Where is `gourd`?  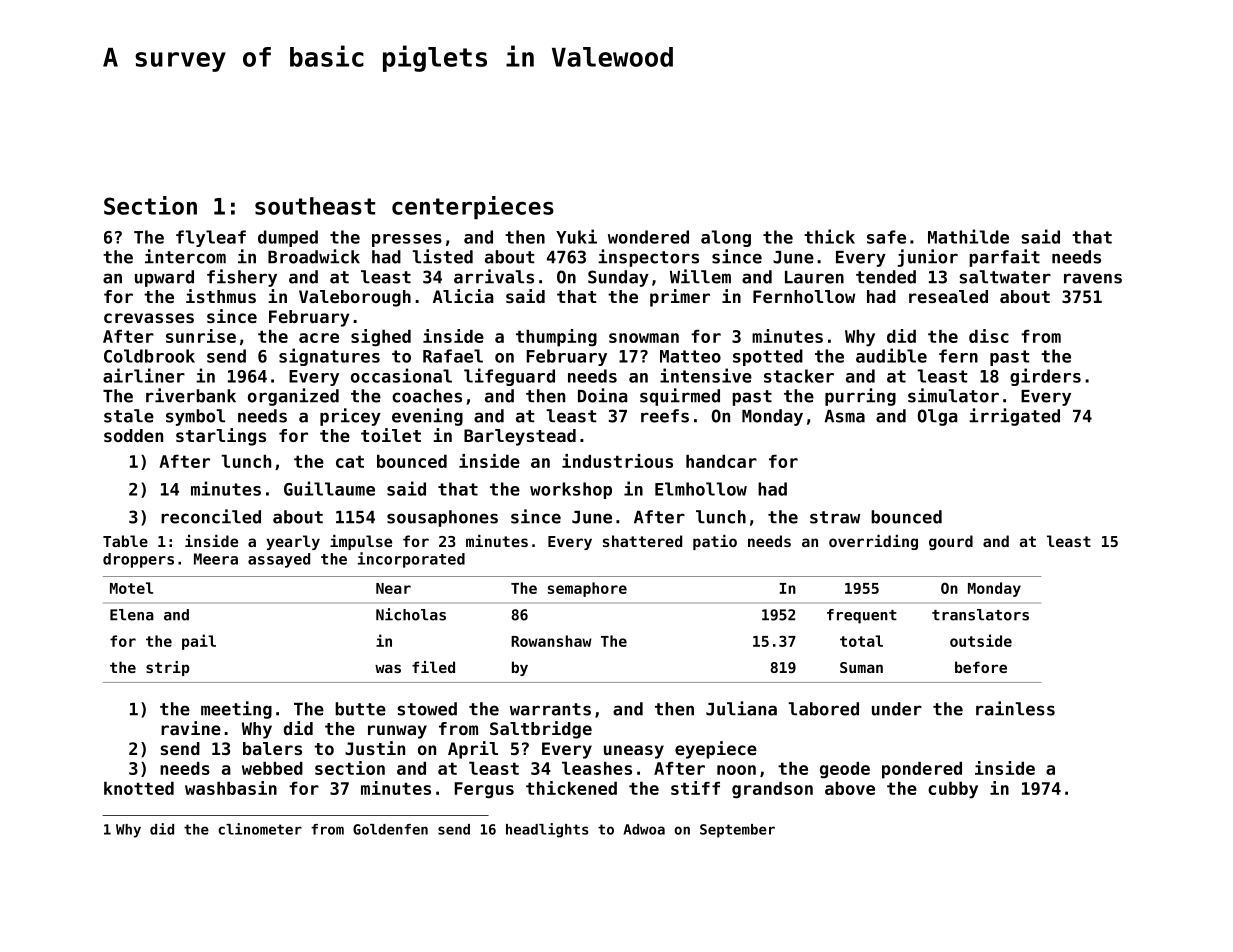
gourd is located at coordinates (951, 542).
